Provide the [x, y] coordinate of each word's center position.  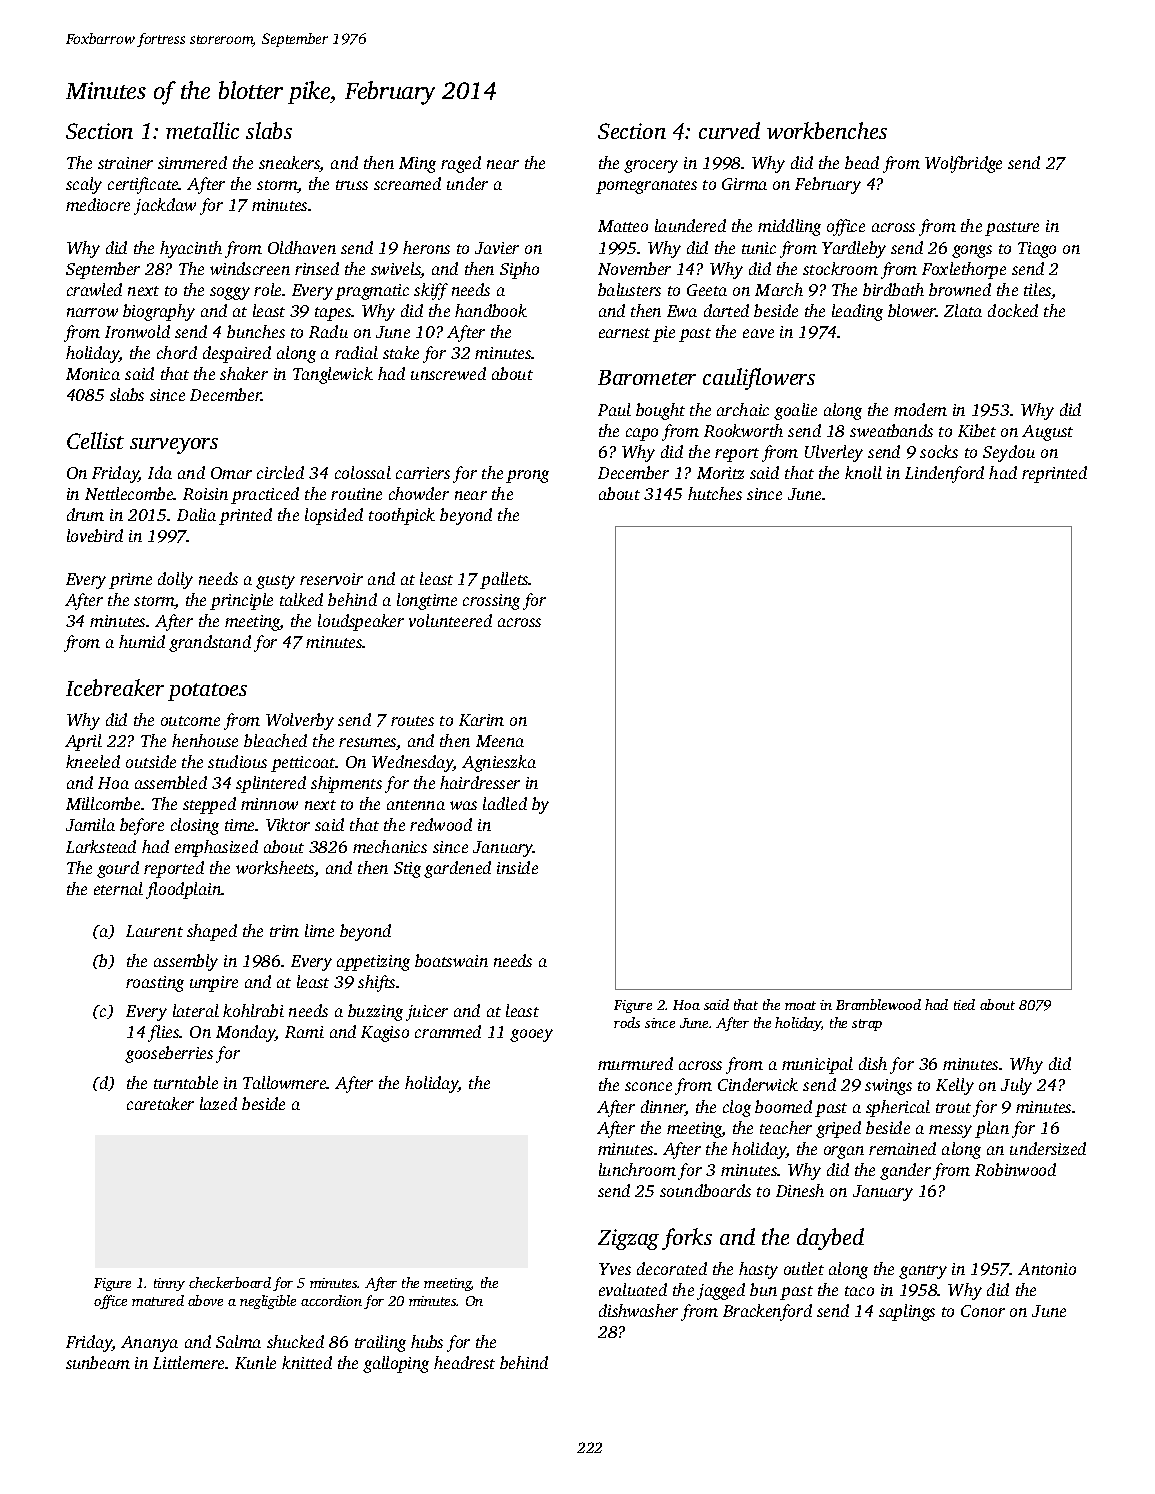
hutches [715, 493]
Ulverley [834, 453]
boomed [783, 1106]
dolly [175, 580]
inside [517, 867]
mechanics [390, 846]
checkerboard [230, 1282]
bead [862, 162]
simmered [192, 162]
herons [426, 247]
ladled [505, 803]
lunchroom [637, 1169]
